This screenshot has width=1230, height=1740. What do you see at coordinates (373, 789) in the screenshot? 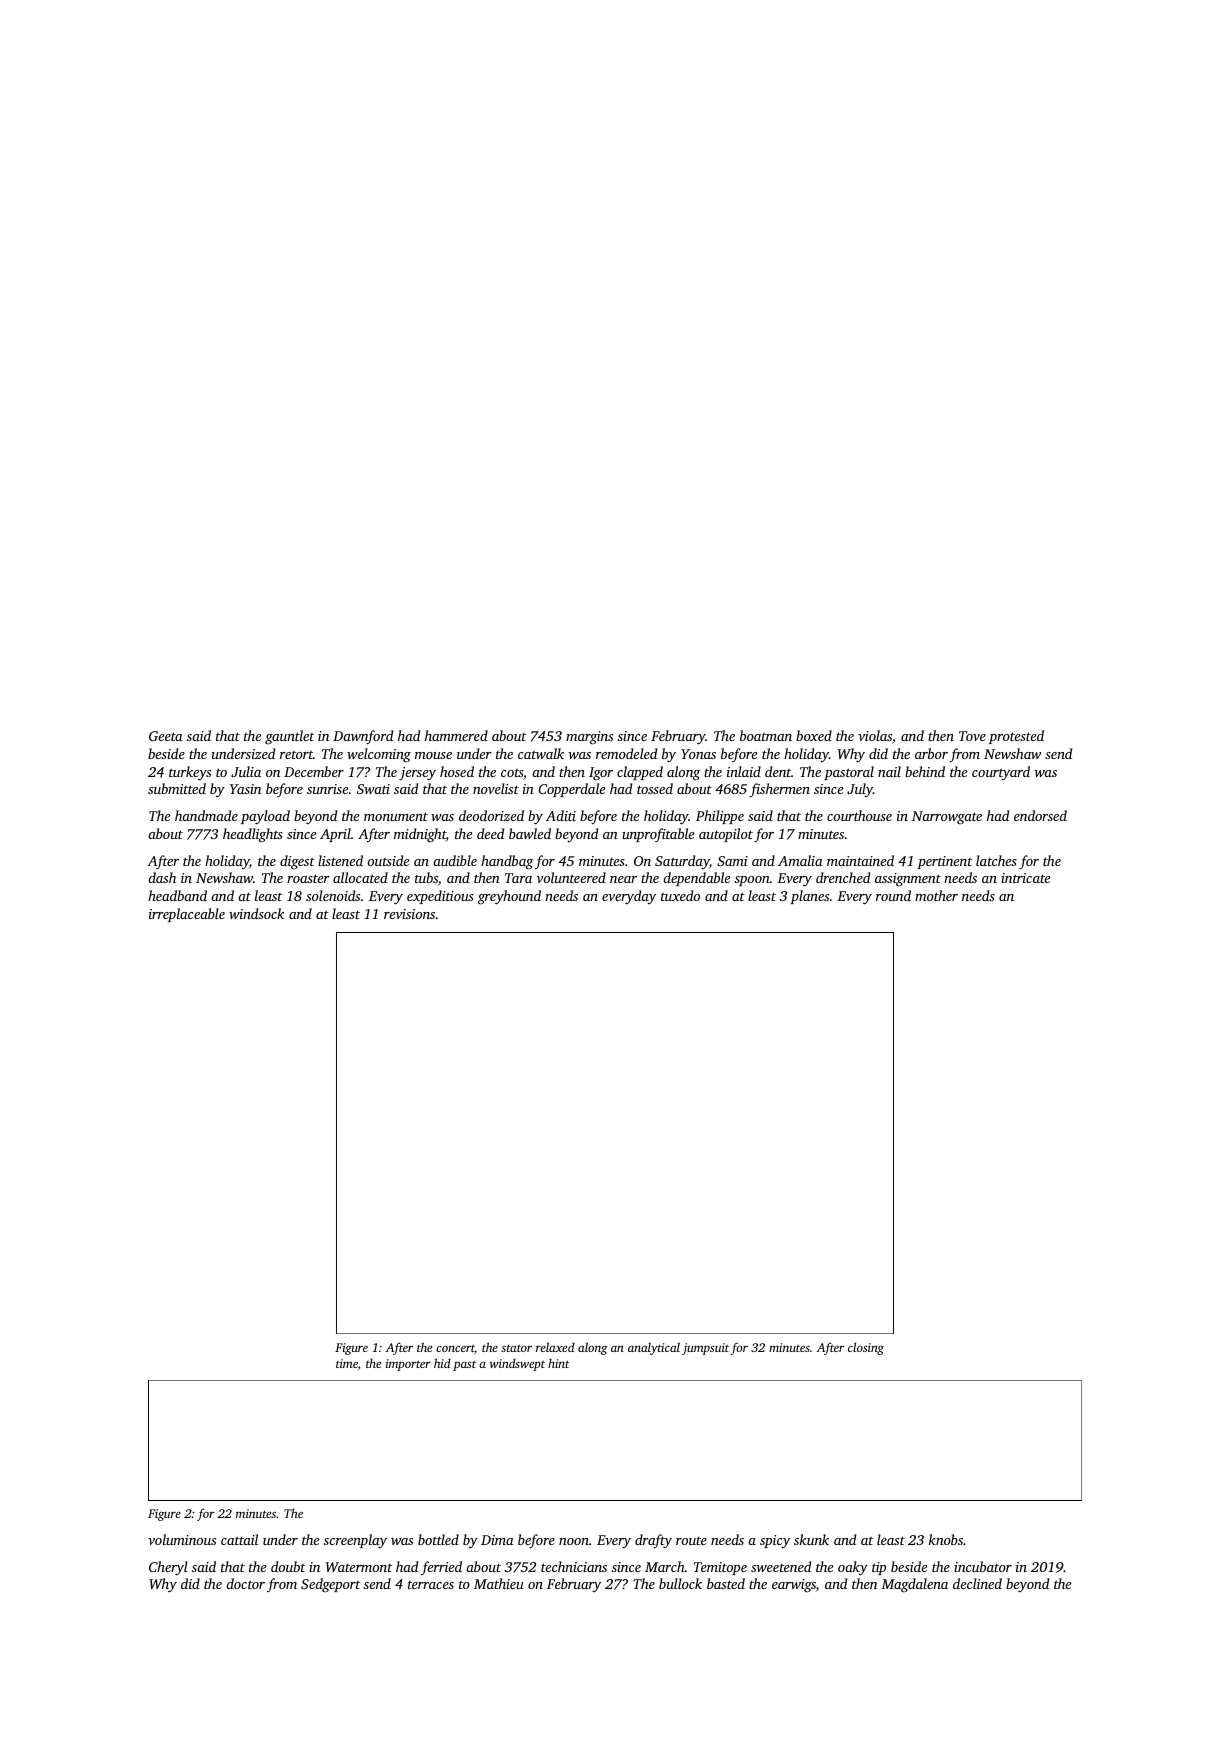
I see `Swati` at bounding box center [373, 789].
